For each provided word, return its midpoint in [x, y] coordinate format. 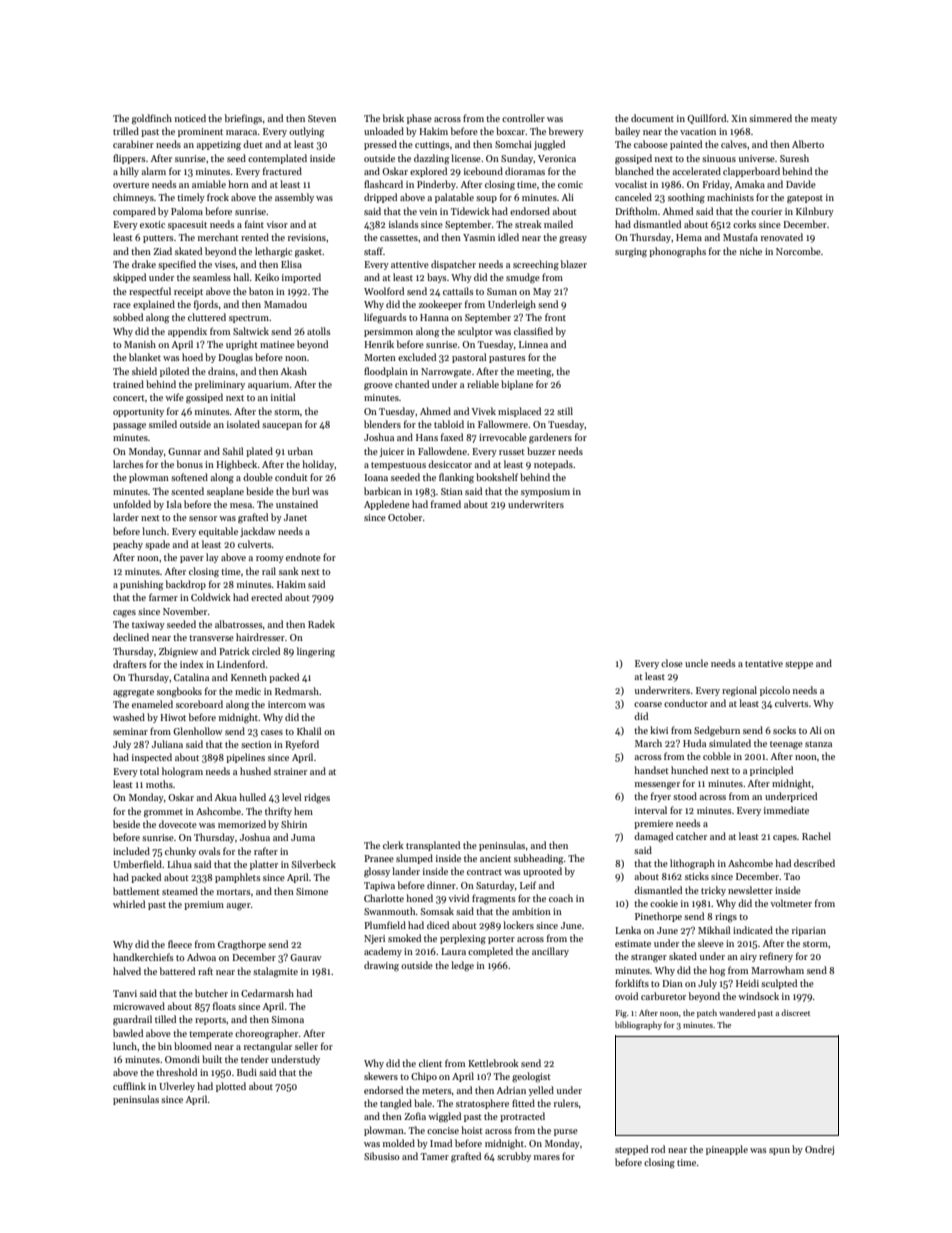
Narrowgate [446, 372]
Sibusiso [382, 1156]
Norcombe [798, 251]
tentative [764, 663]
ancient [495, 858]
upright [242, 345]
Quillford [707, 119]
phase [419, 119]
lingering [316, 652]
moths [159, 784]
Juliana [167, 744]
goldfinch [152, 119]
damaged [653, 837]
